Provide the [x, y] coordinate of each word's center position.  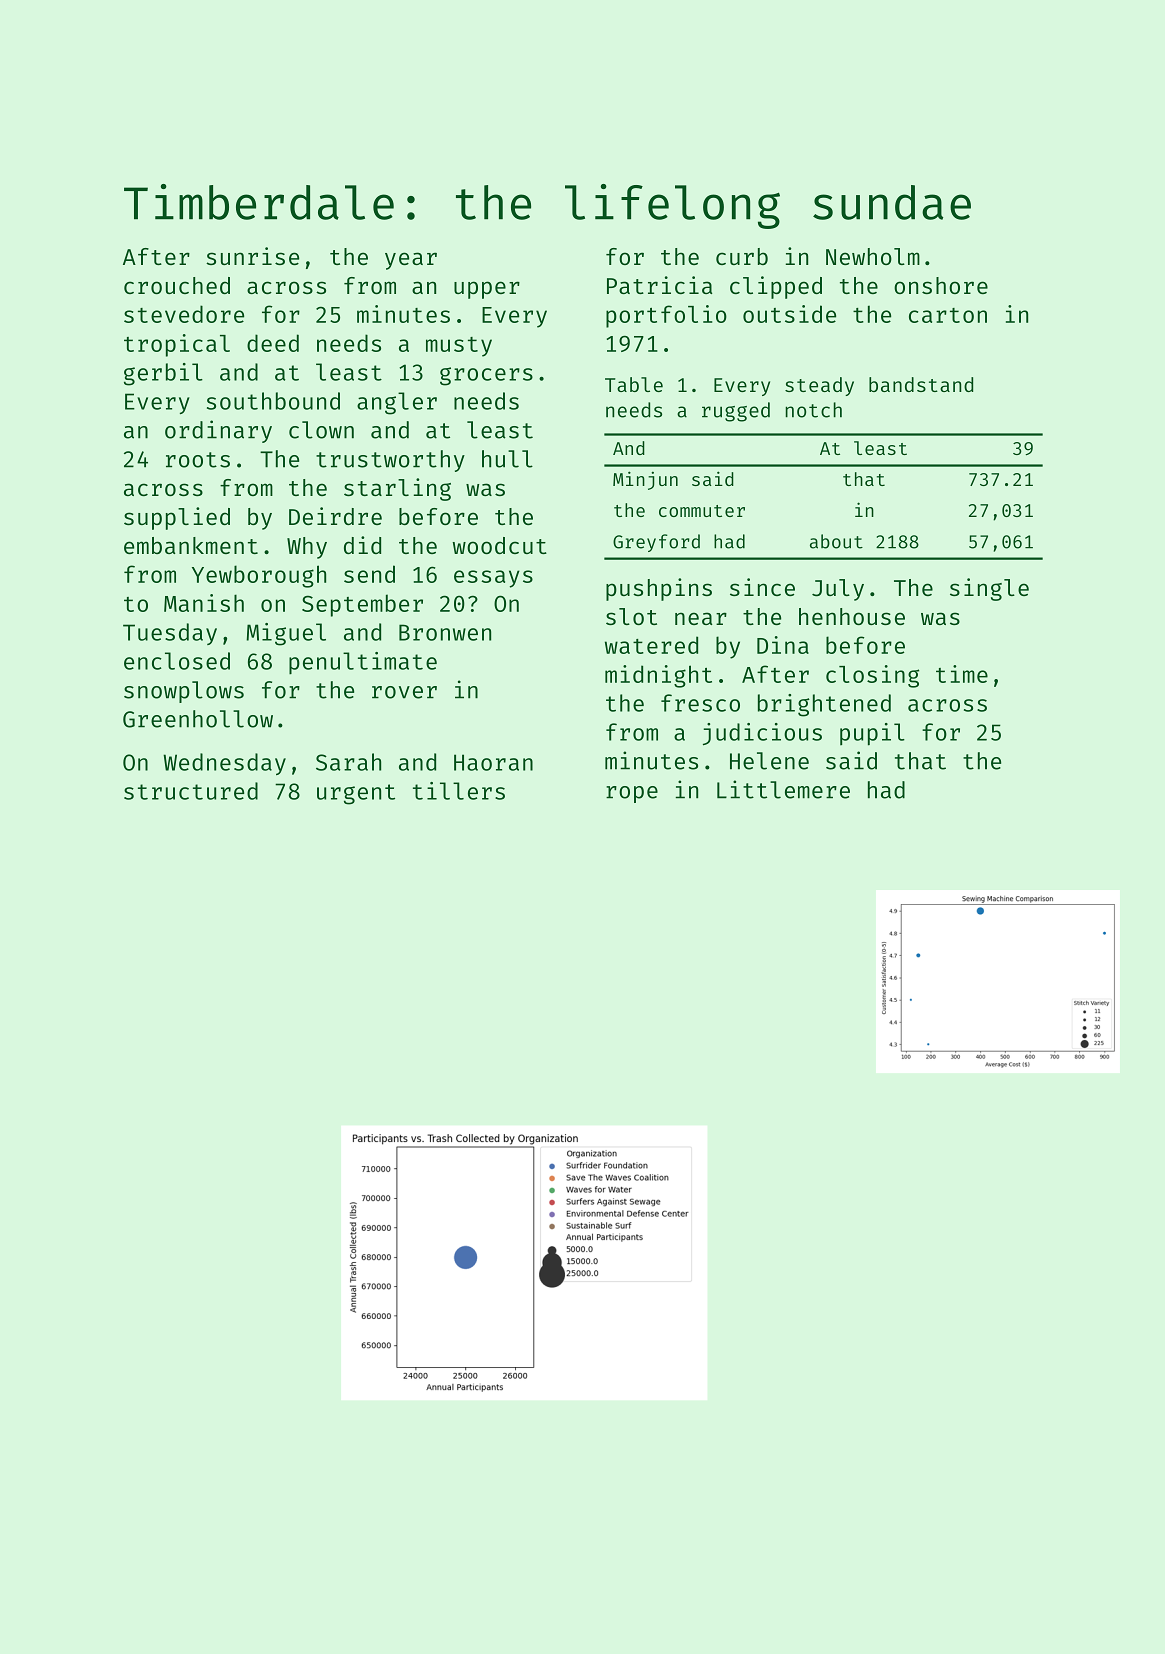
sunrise [252, 256]
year [411, 261]
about [836, 541]
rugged [736, 412]
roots [198, 460]
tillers [459, 791]
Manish [204, 603]
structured [191, 791]
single [989, 589]
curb [742, 256]
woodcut [500, 545]
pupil [872, 734]
